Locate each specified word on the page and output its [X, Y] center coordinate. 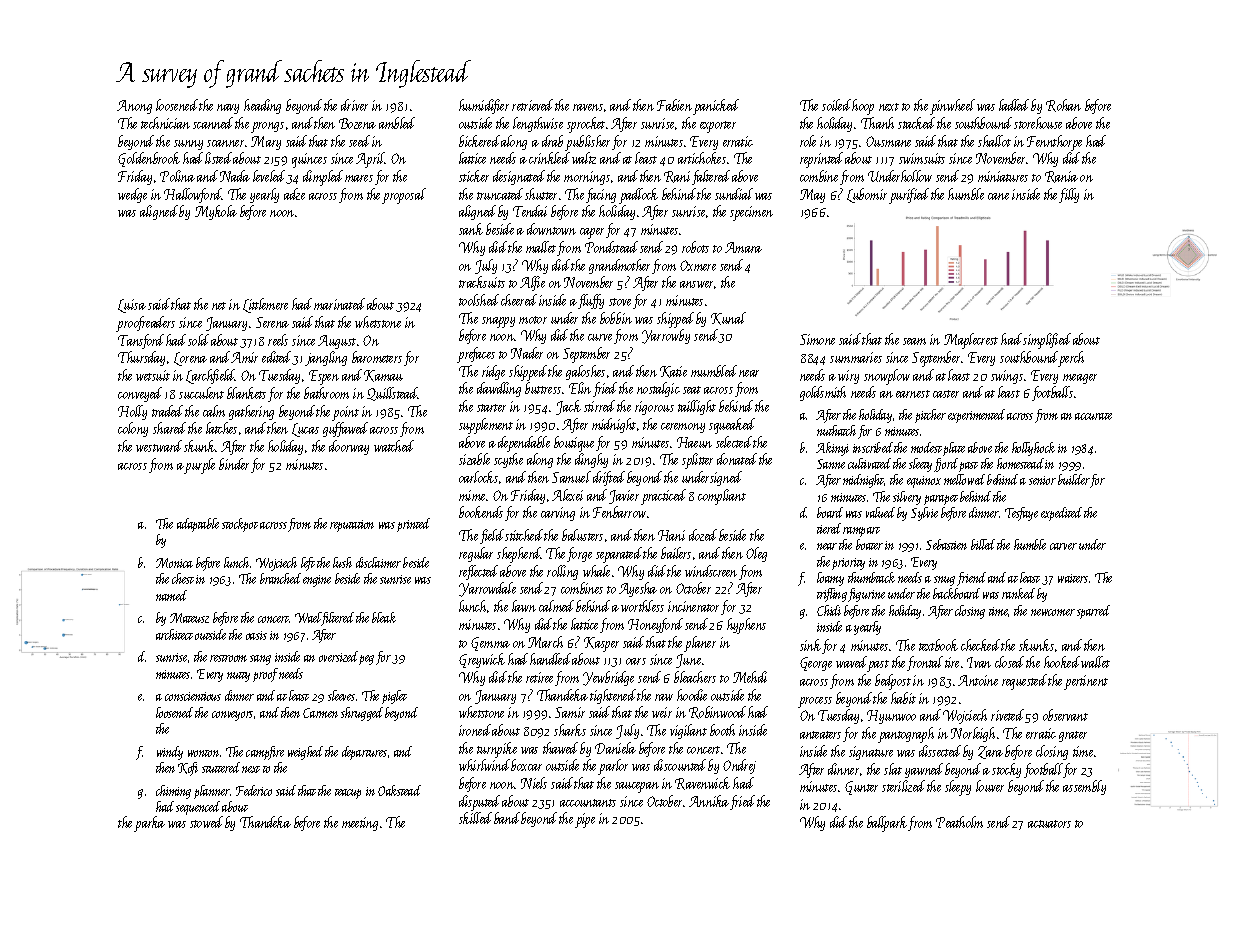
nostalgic [658, 389]
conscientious [193, 696]
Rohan [1063, 105]
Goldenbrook [149, 159]
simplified [1047, 341]
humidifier [484, 106]
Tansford [141, 341]
